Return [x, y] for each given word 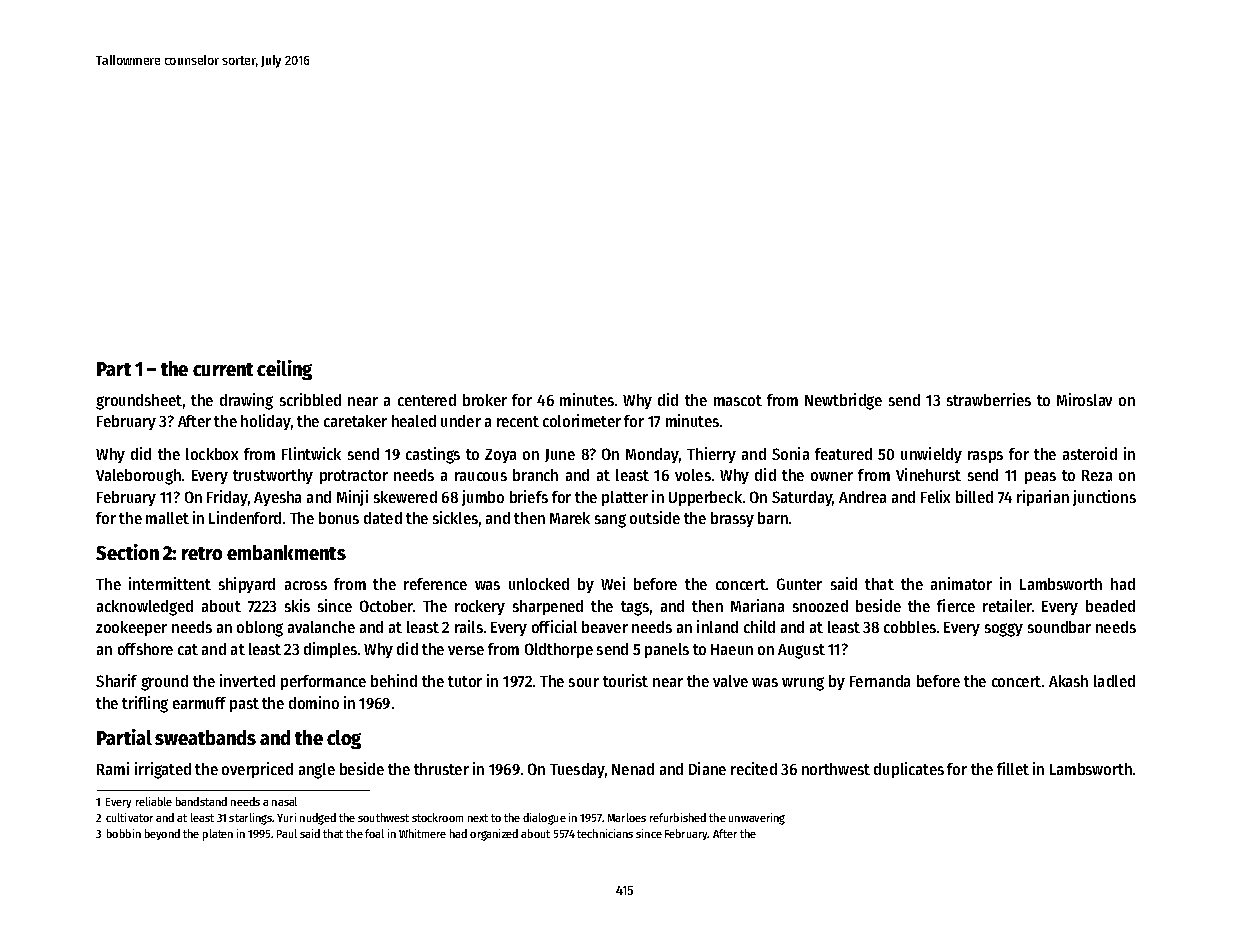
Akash [1068, 681]
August [801, 651]
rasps [985, 457]
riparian [1043, 498]
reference [435, 584]
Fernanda [880, 681]
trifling [145, 704]
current [223, 369]
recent [518, 421]
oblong [260, 629]
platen [218, 835]
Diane [707, 768]
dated [383, 518]
